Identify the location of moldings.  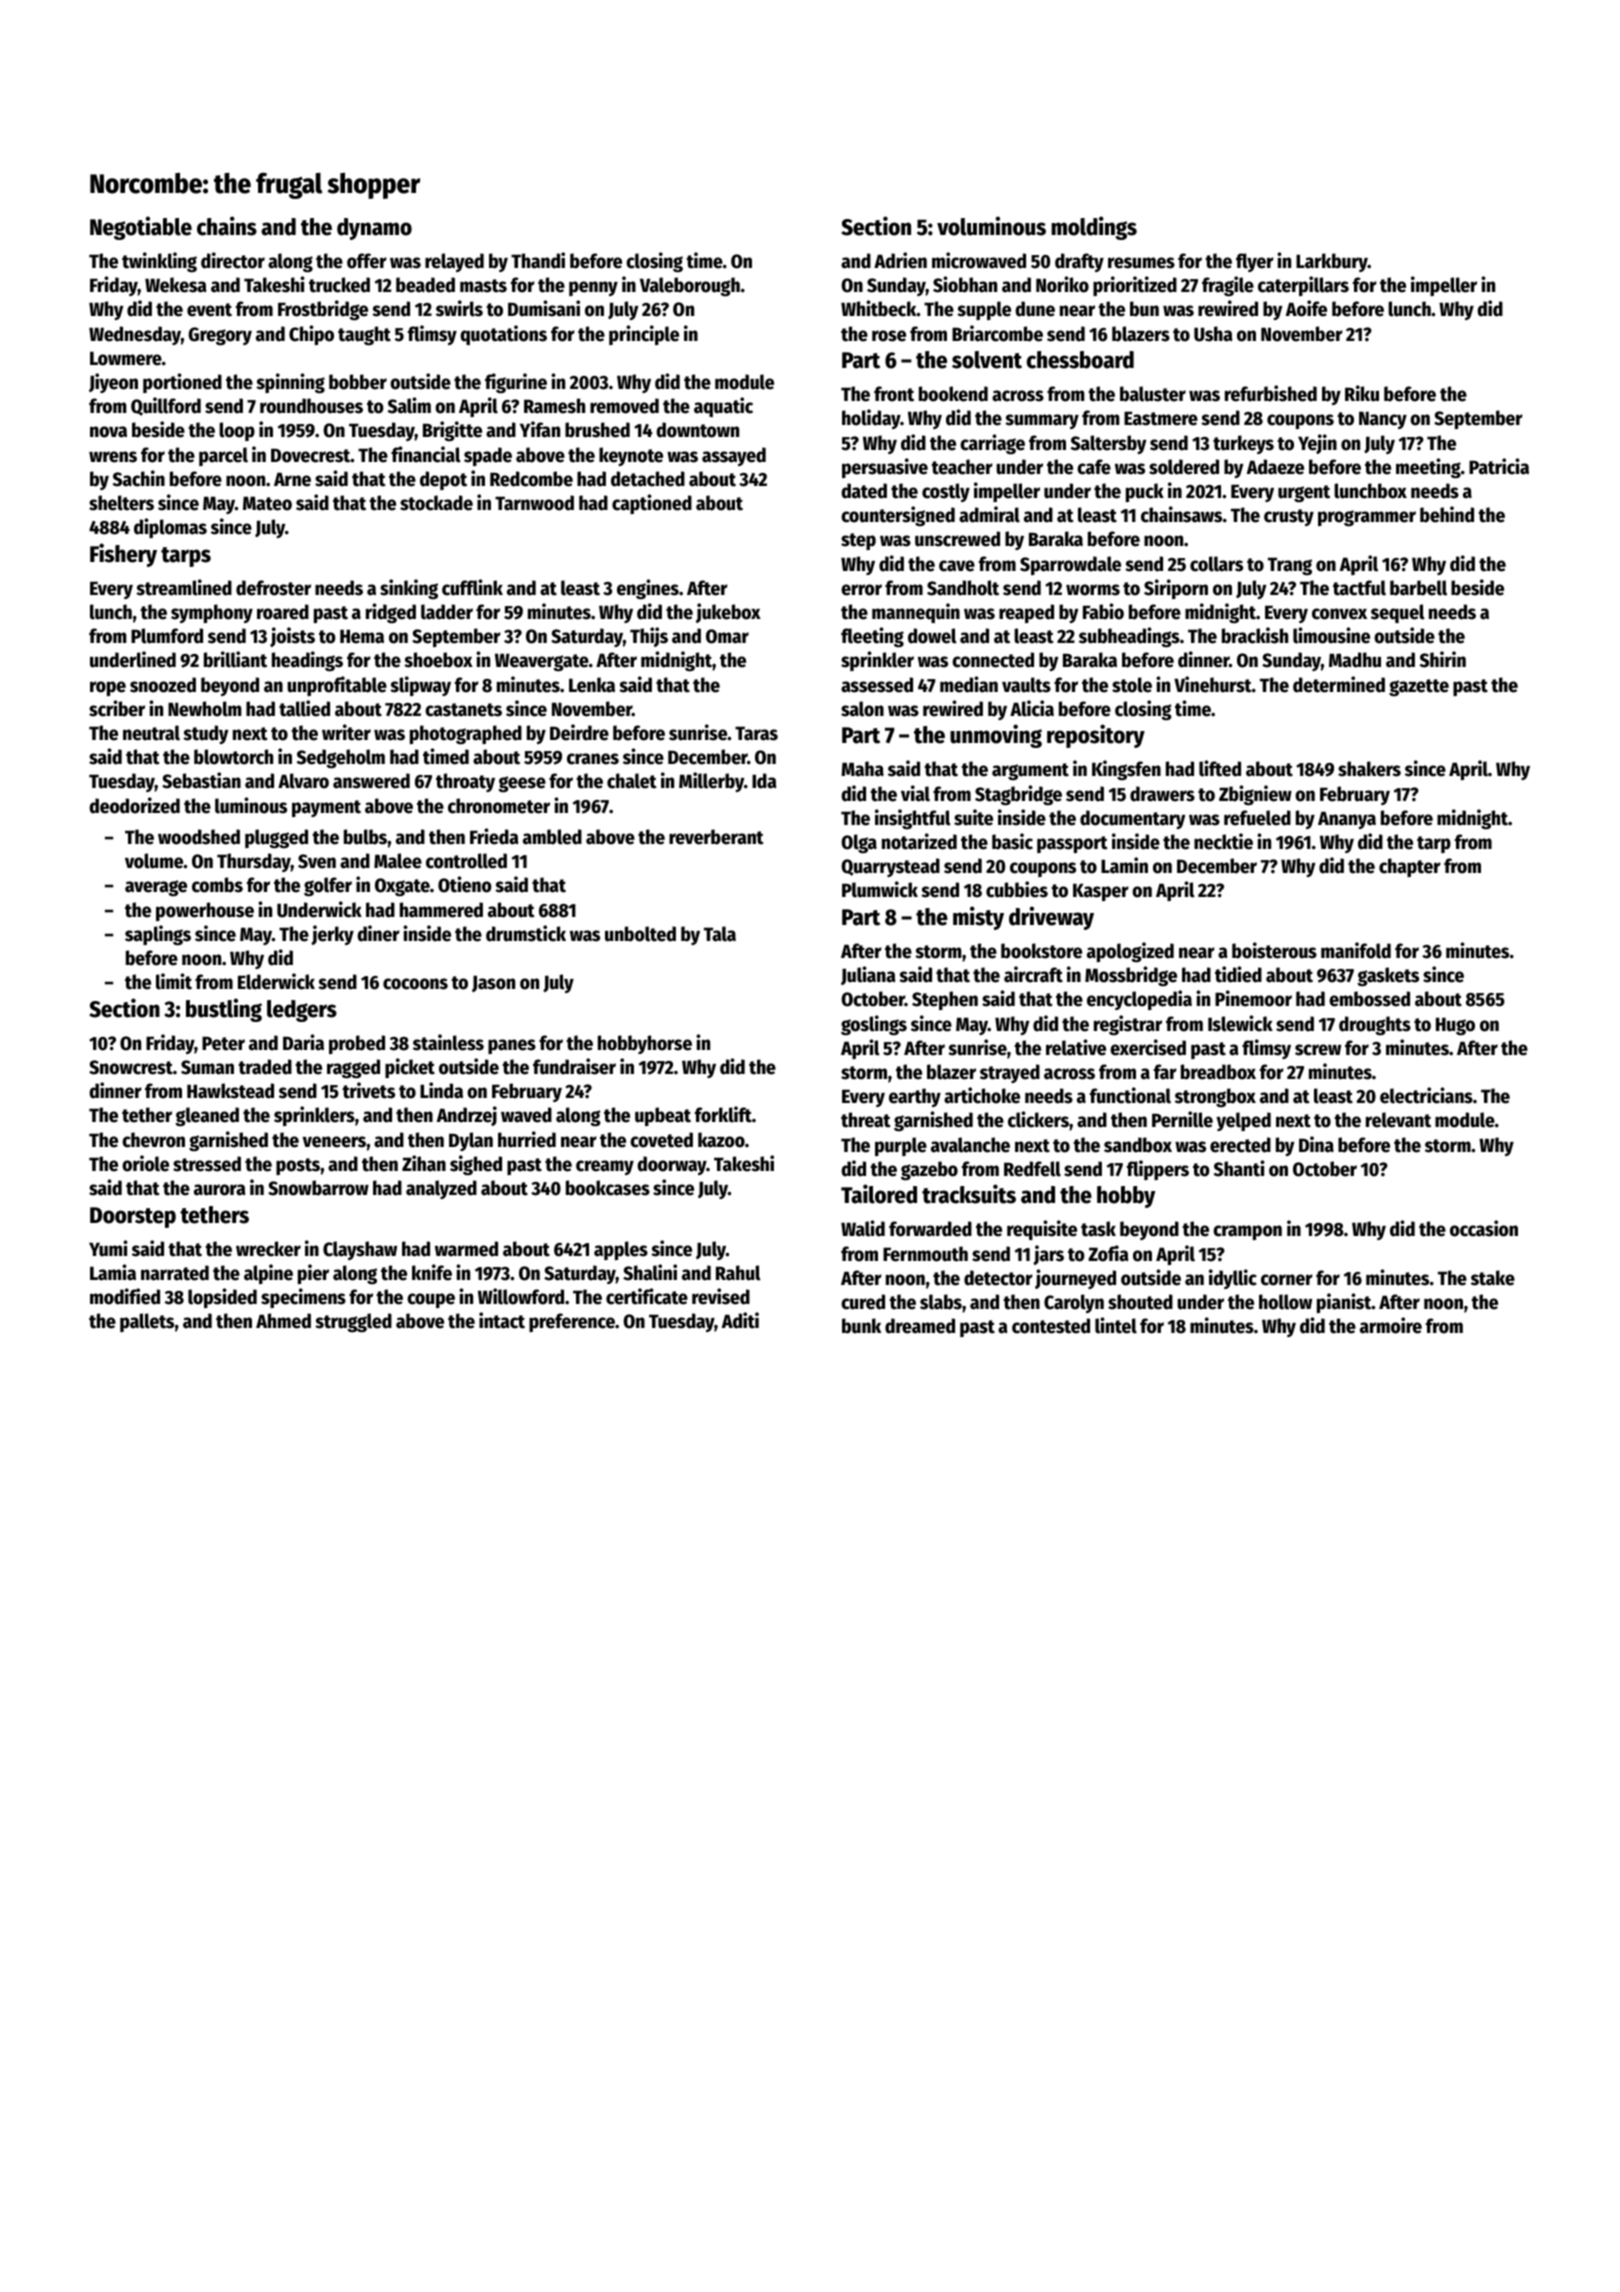
(1094, 228).
